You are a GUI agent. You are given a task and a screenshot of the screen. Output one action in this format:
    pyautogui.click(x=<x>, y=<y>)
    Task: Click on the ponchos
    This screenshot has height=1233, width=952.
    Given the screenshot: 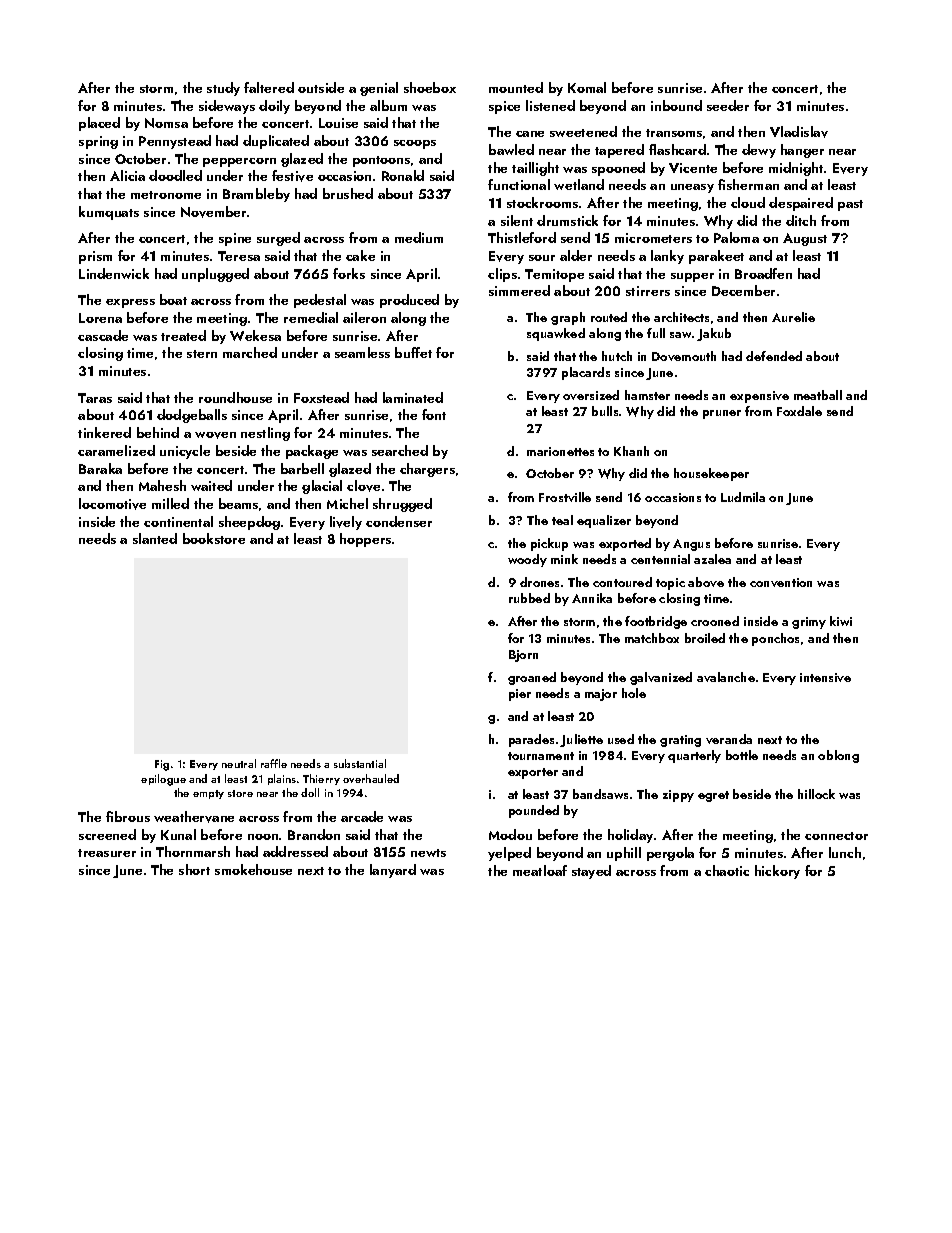 What is the action you would take?
    pyautogui.click(x=775, y=639)
